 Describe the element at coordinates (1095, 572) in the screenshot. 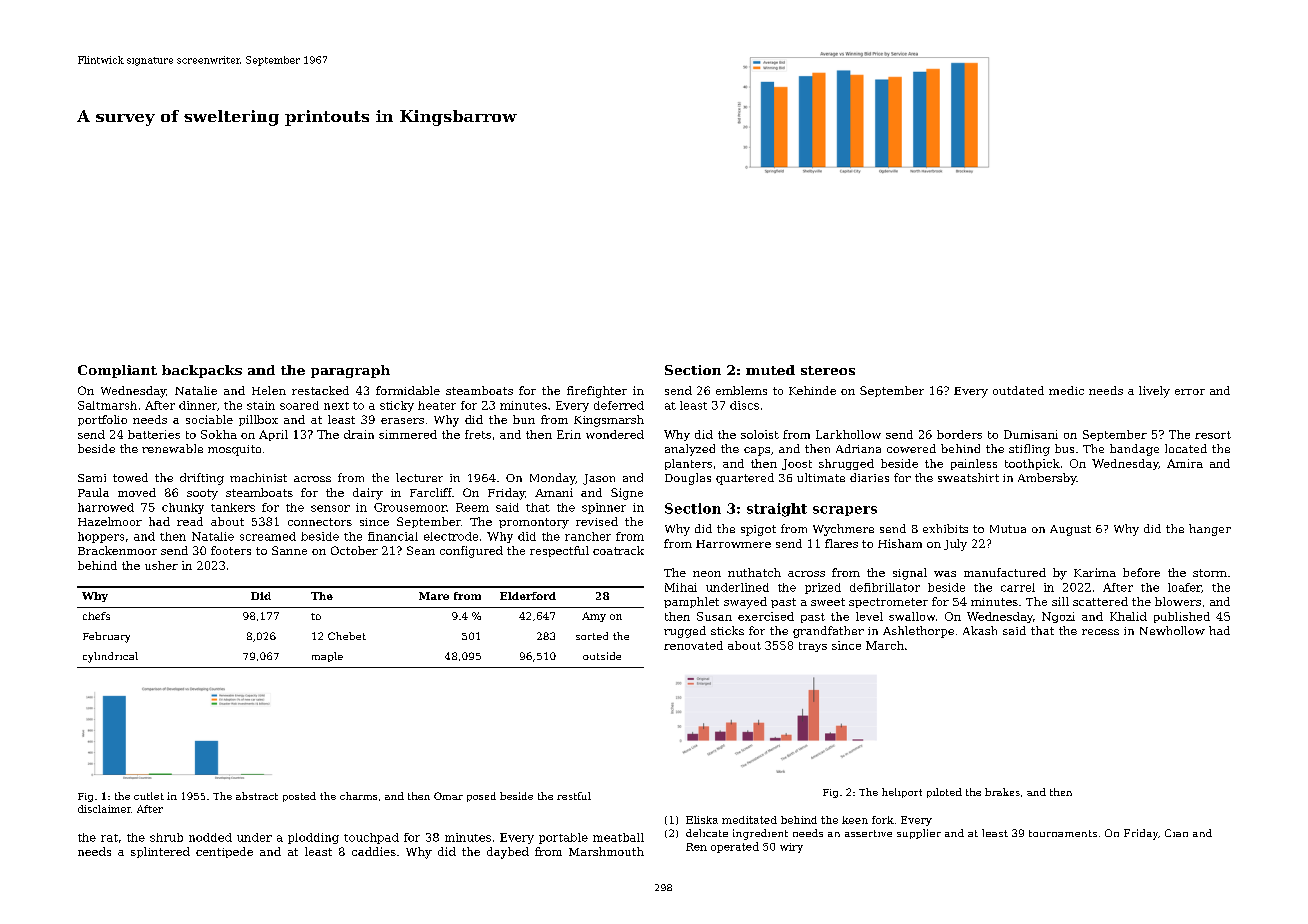

I see `Karima` at that location.
